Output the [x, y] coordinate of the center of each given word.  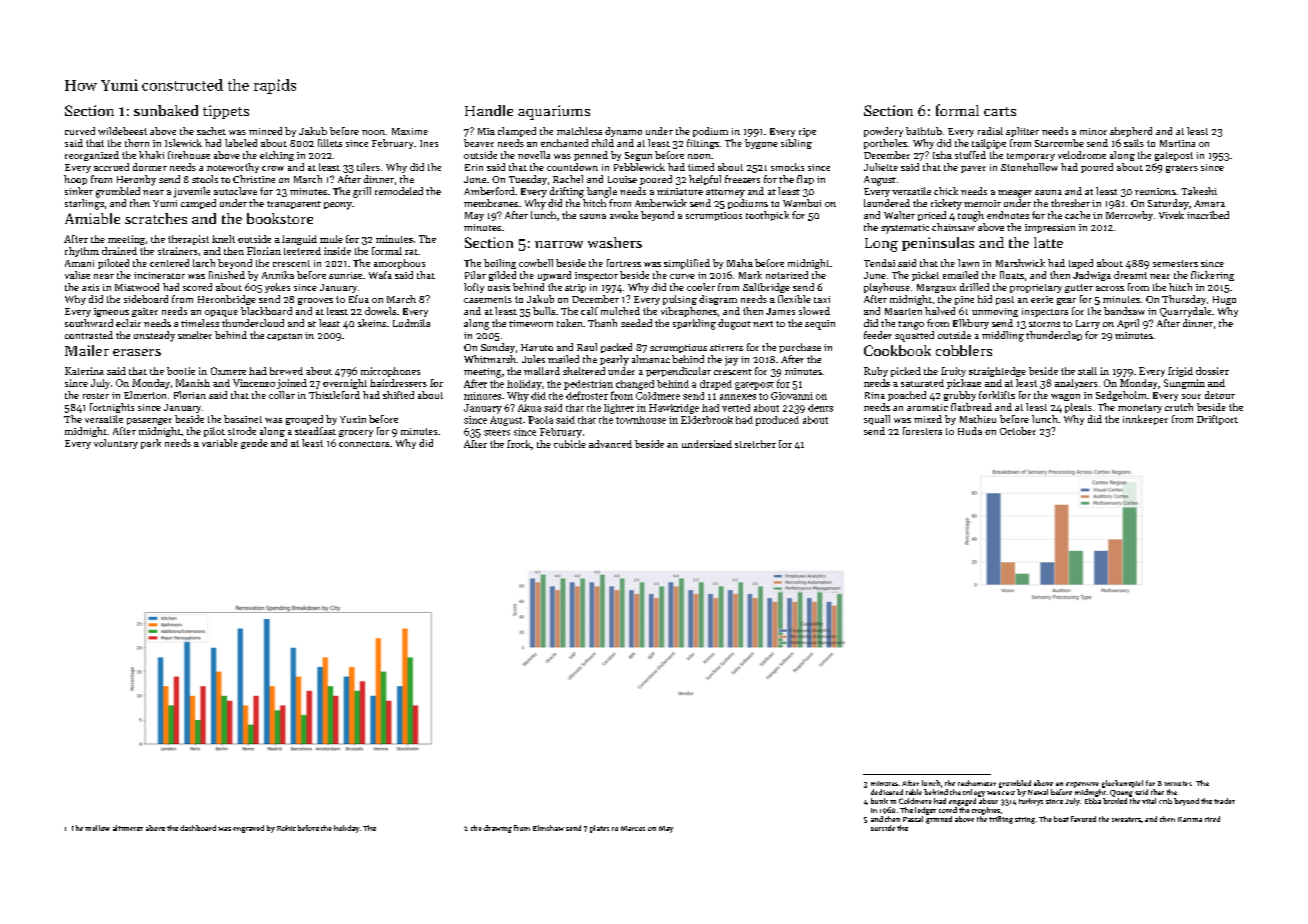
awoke [624, 215]
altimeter [128, 828]
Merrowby [1129, 216]
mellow [97, 828]
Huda [970, 431]
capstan [284, 337]
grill [362, 192]
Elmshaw [548, 828]
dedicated [887, 792]
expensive [1082, 785]
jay [731, 361]
